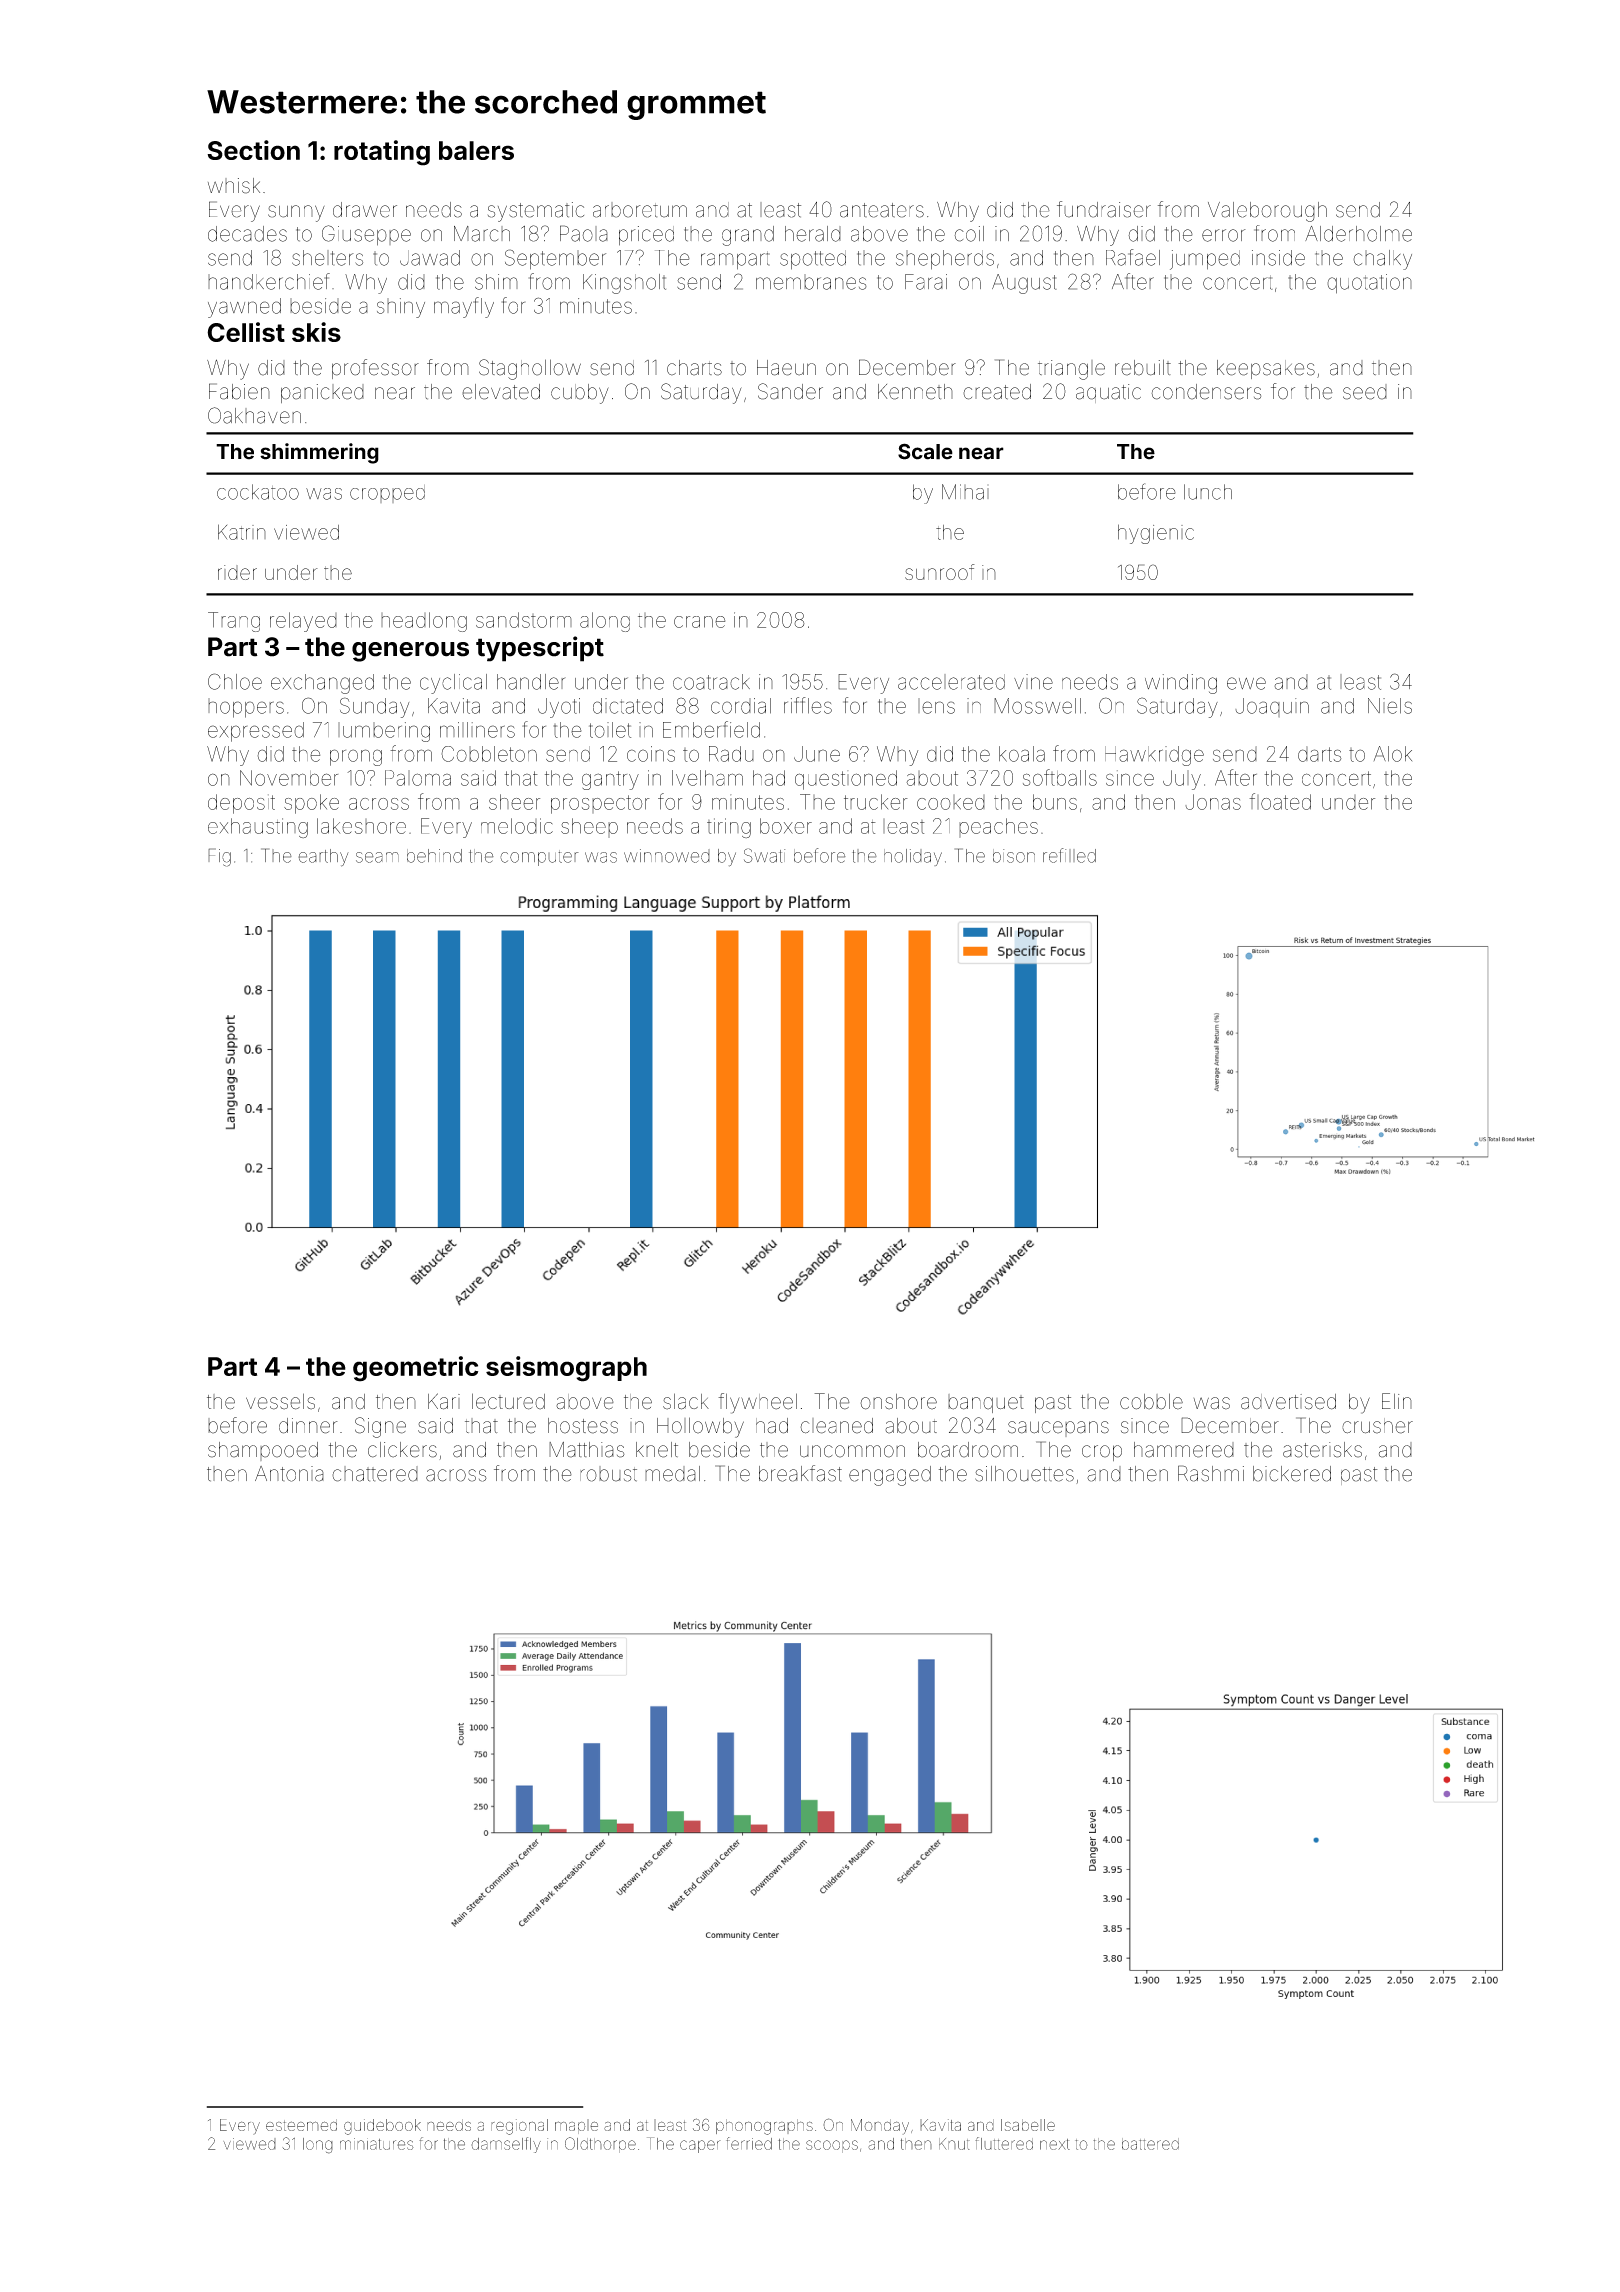 The width and height of the document is (1620, 2292). Describe the element at coordinates (1108, 393) in the document. I see `aquatic` at that location.
